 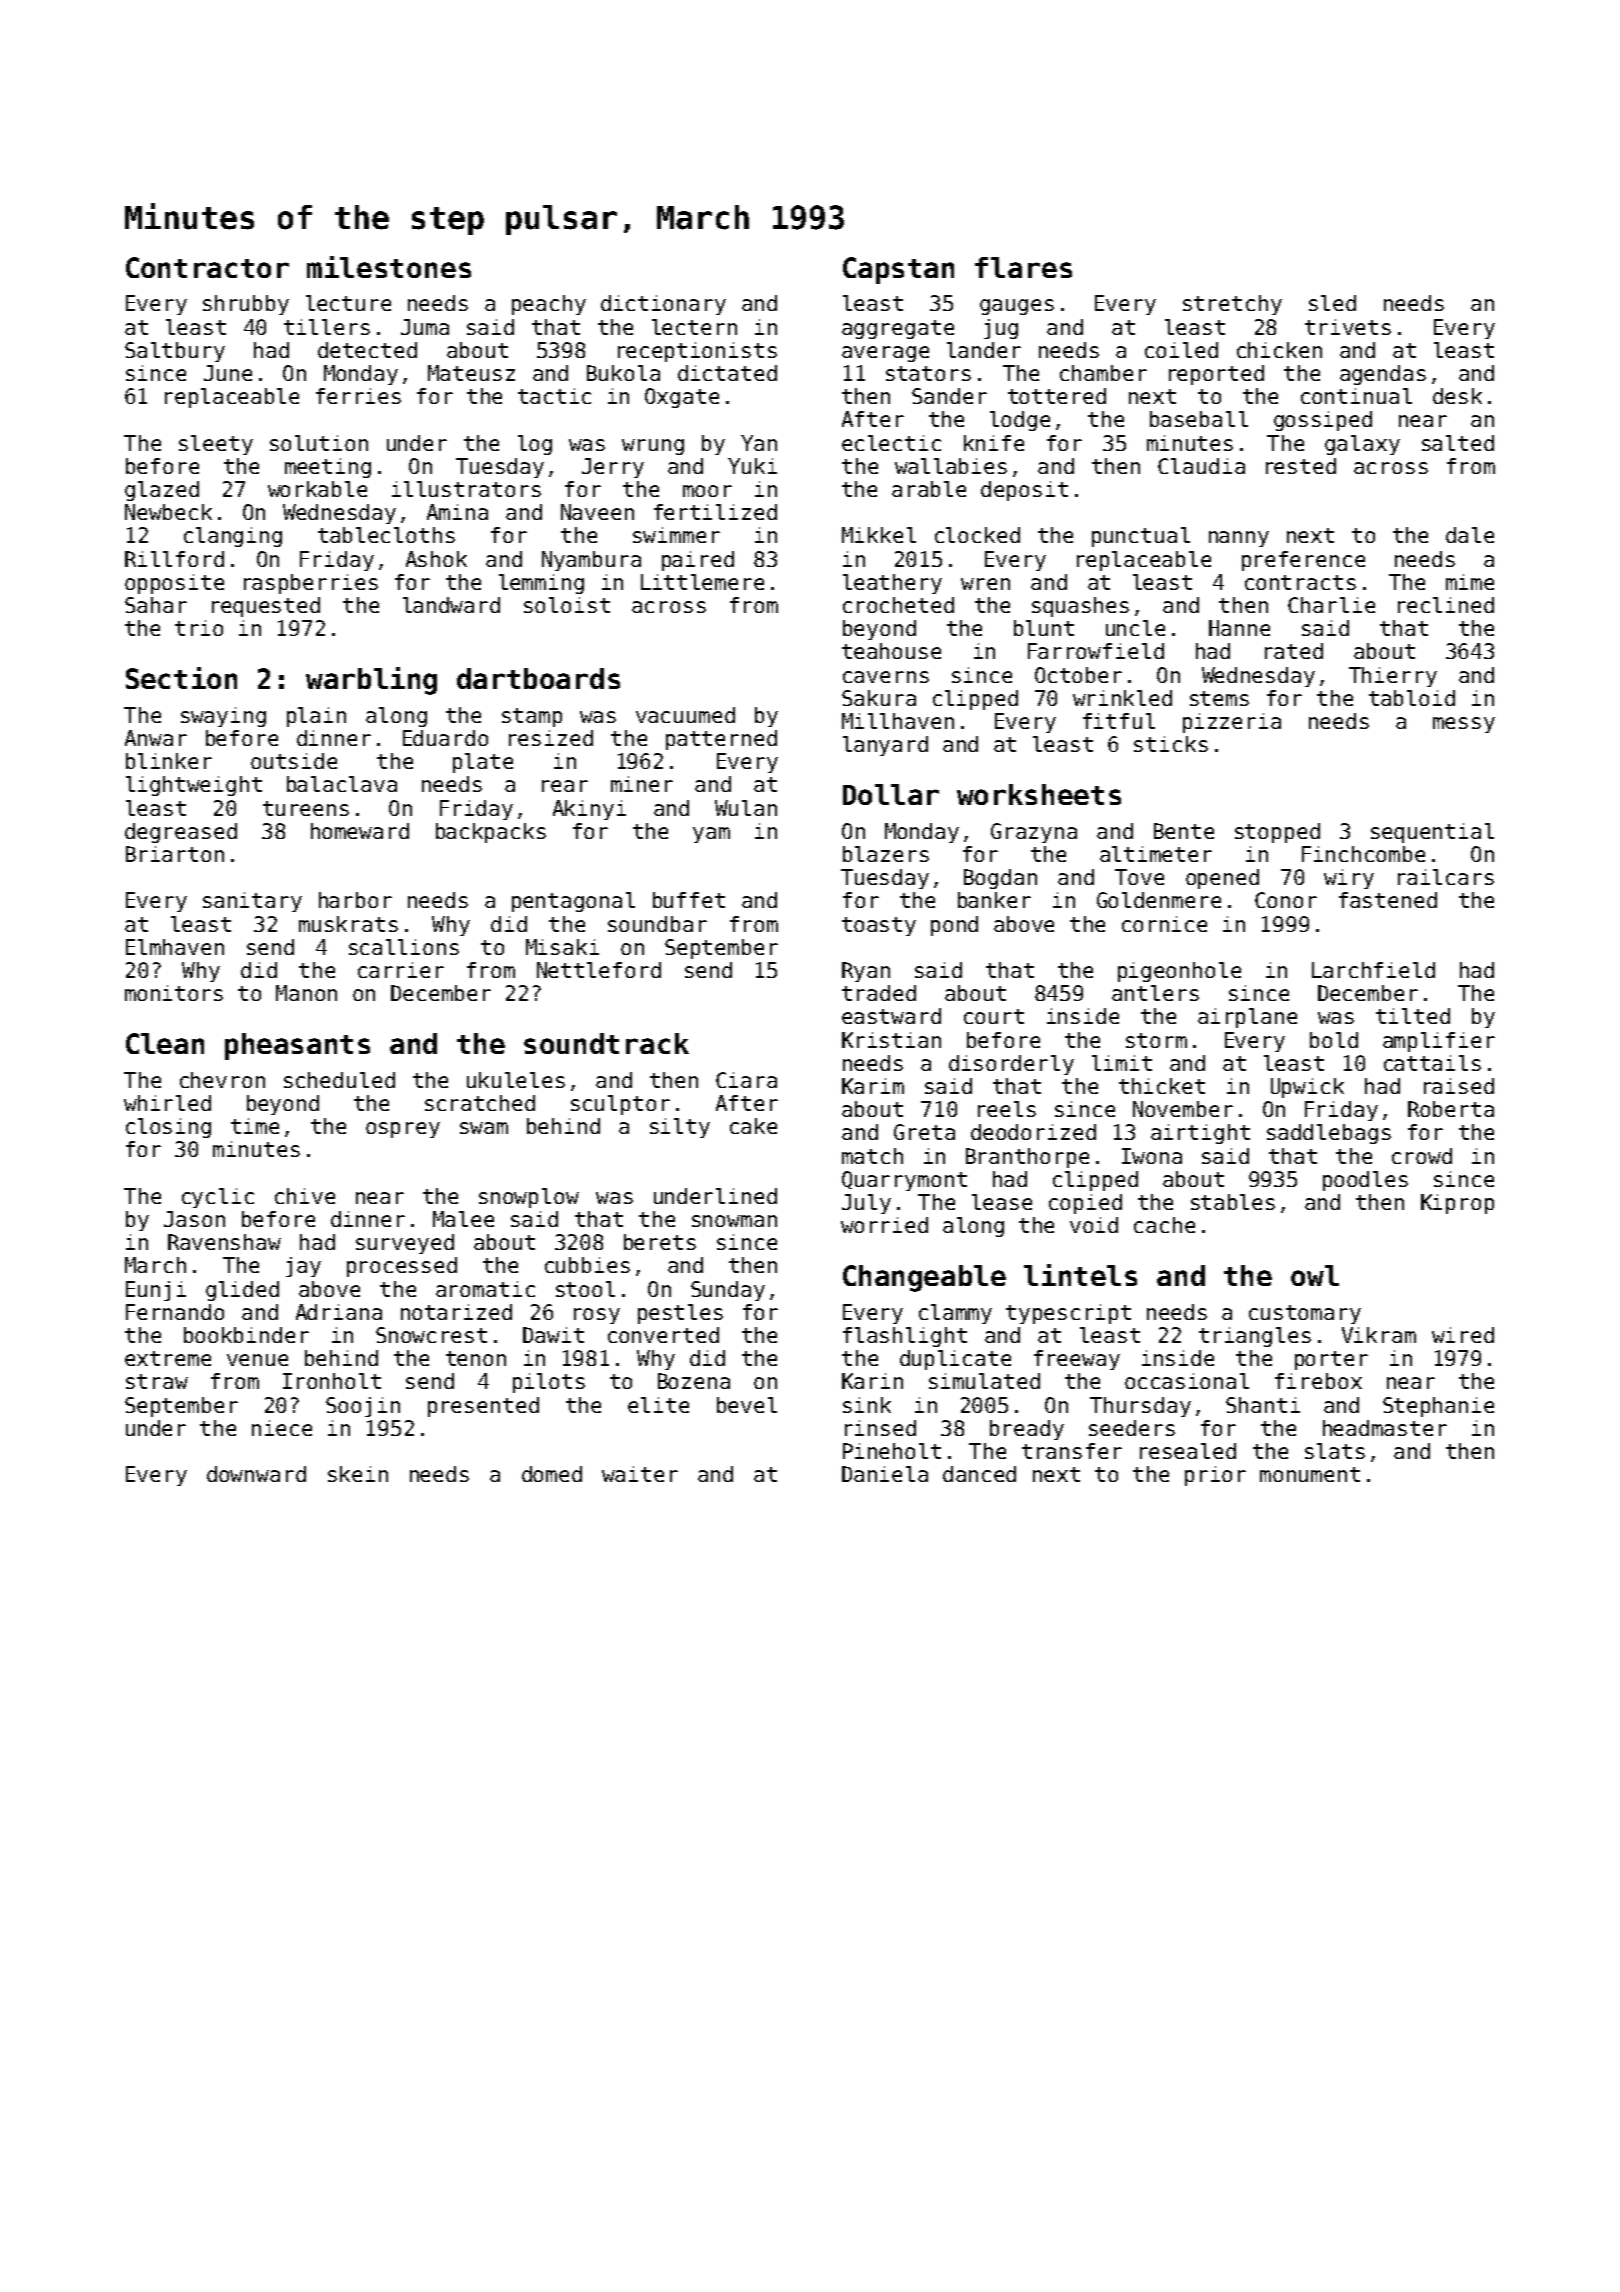 I want to click on simulated, so click(x=984, y=1381).
